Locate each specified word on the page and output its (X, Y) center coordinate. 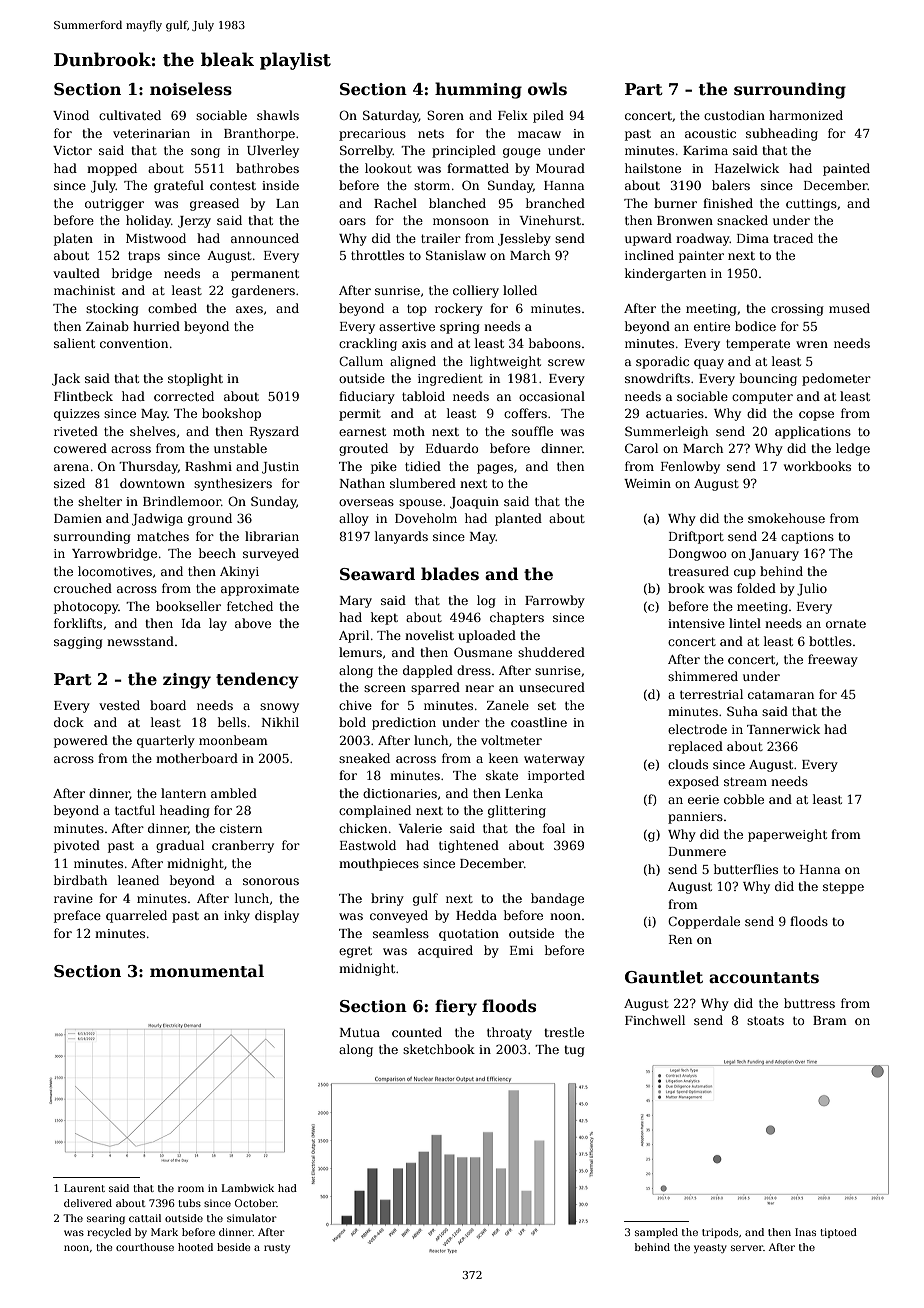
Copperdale (704, 922)
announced (265, 238)
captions (807, 538)
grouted (363, 449)
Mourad (560, 168)
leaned (138, 880)
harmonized (806, 115)
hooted (195, 1247)
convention (134, 343)
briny (387, 899)
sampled (656, 1233)
